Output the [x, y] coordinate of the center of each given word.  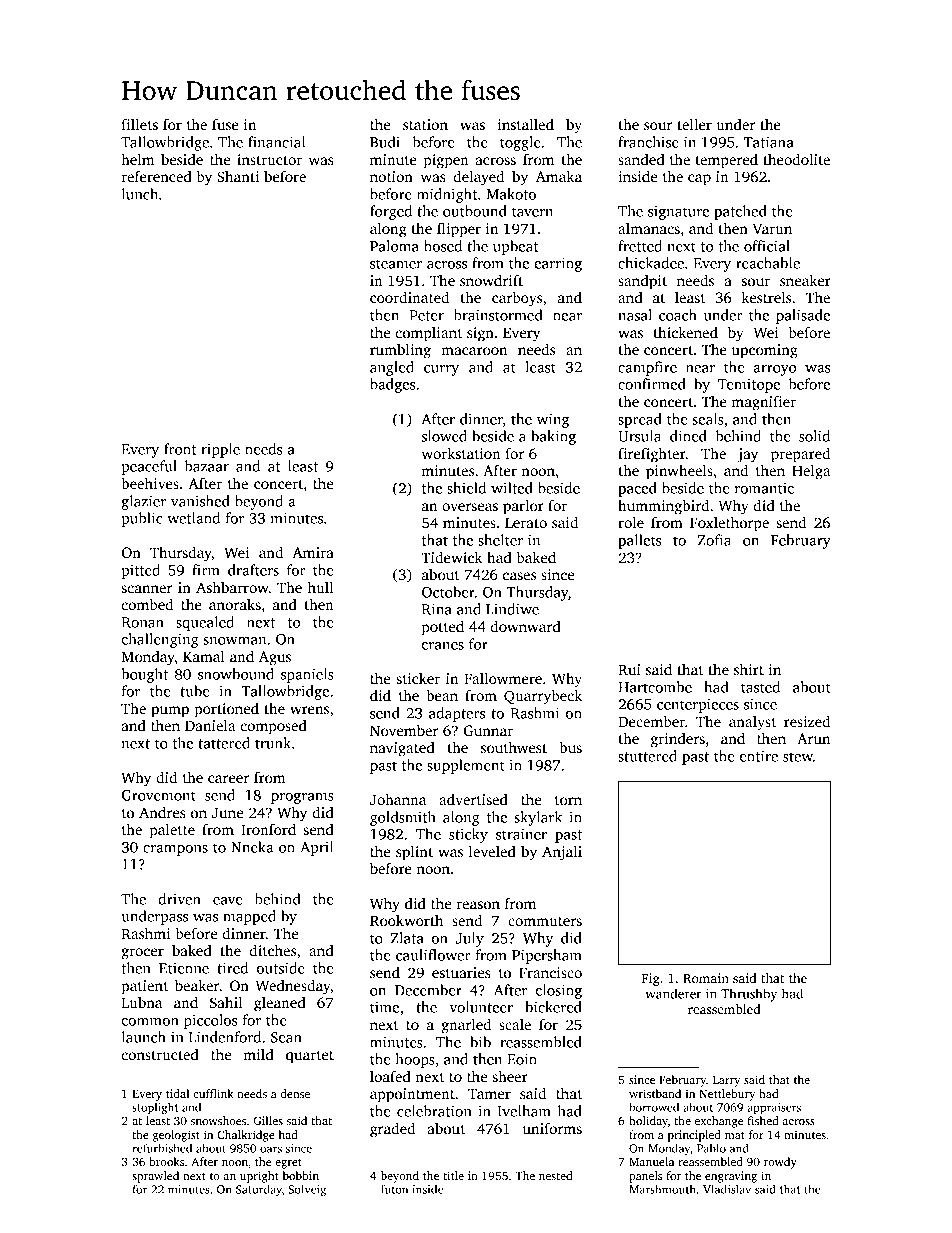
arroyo [774, 370]
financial [277, 142]
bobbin [301, 1175]
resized [807, 721]
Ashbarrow [232, 587]
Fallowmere [503, 678]
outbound [475, 211]
